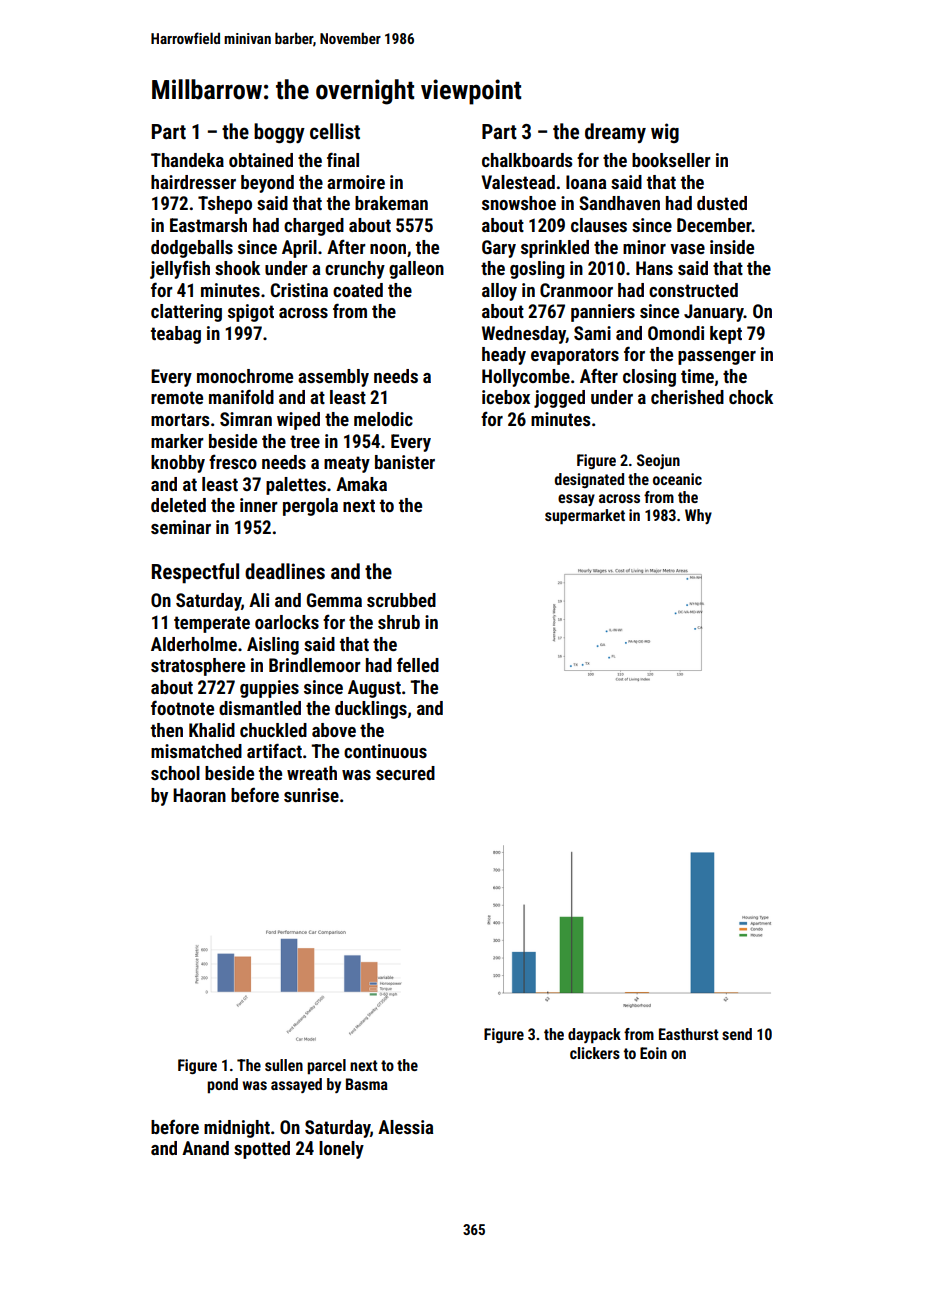 Image resolution: width=926 pixels, height=1313 pixels. I want to click on Eoin, so click(653, 1053).
